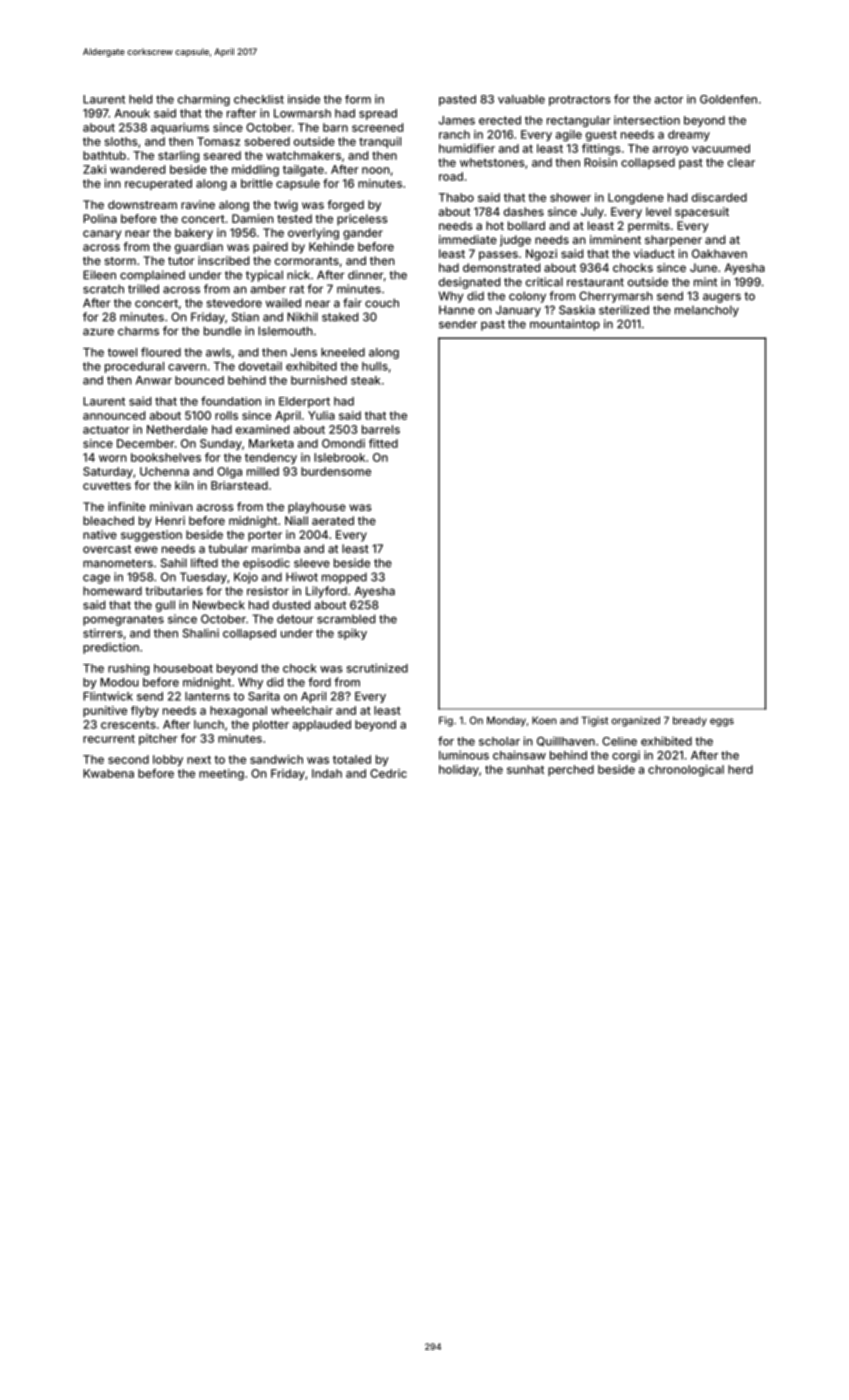 The height and width of the document is (1400, 849). What do you see at coordinates (457, 310) in the document?
I see `Hanne` at bounding box center [457, 310].
